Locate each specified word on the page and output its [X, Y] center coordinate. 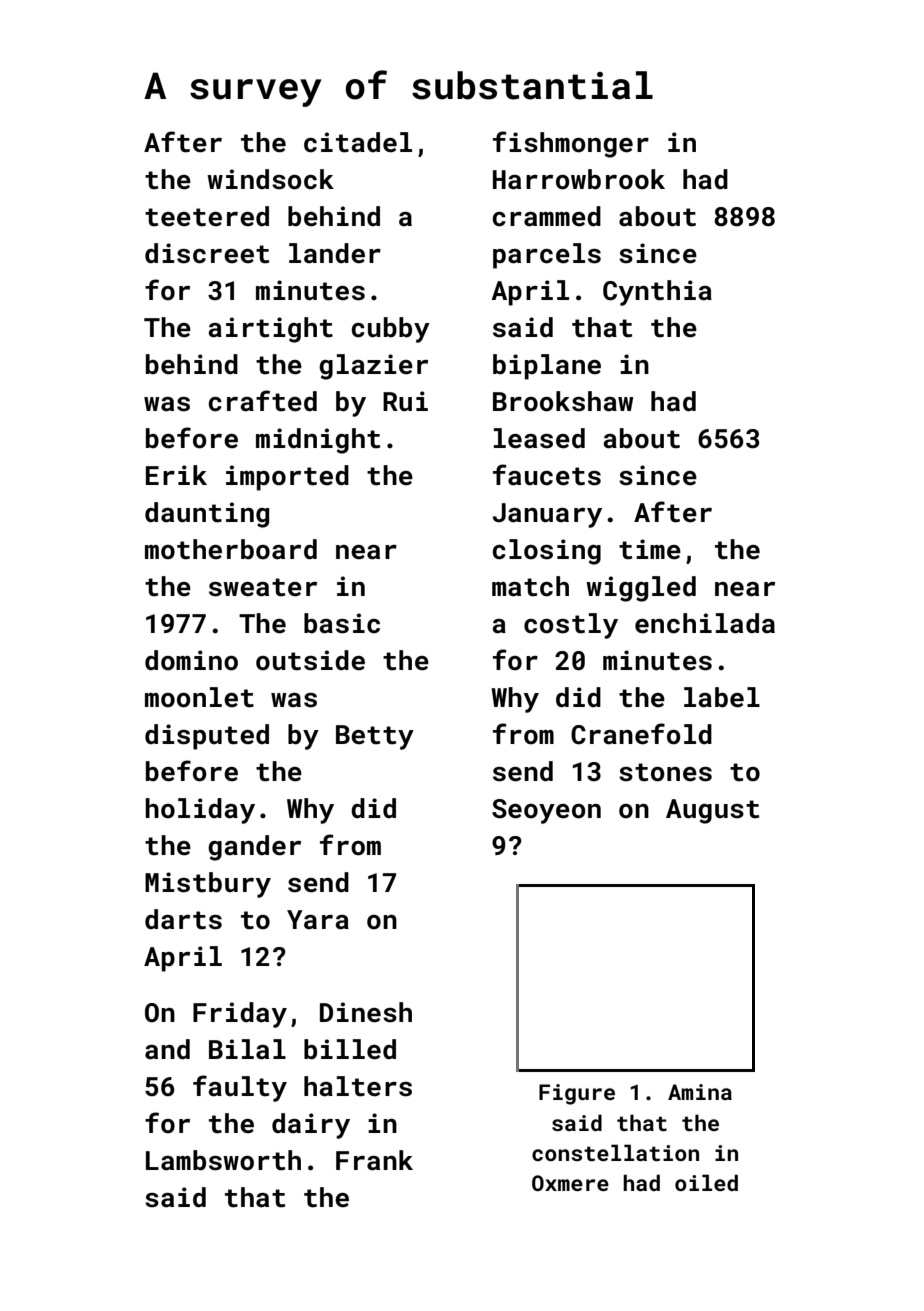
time [650, 549]
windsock [270, 179]
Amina [700, 1092]
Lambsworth [223, 1160]
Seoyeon [546, 811]
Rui [405, 401]
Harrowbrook [579, 179]
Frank [374, 1160]
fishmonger [571, 144]
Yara [318, 920]
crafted [263, 401]
